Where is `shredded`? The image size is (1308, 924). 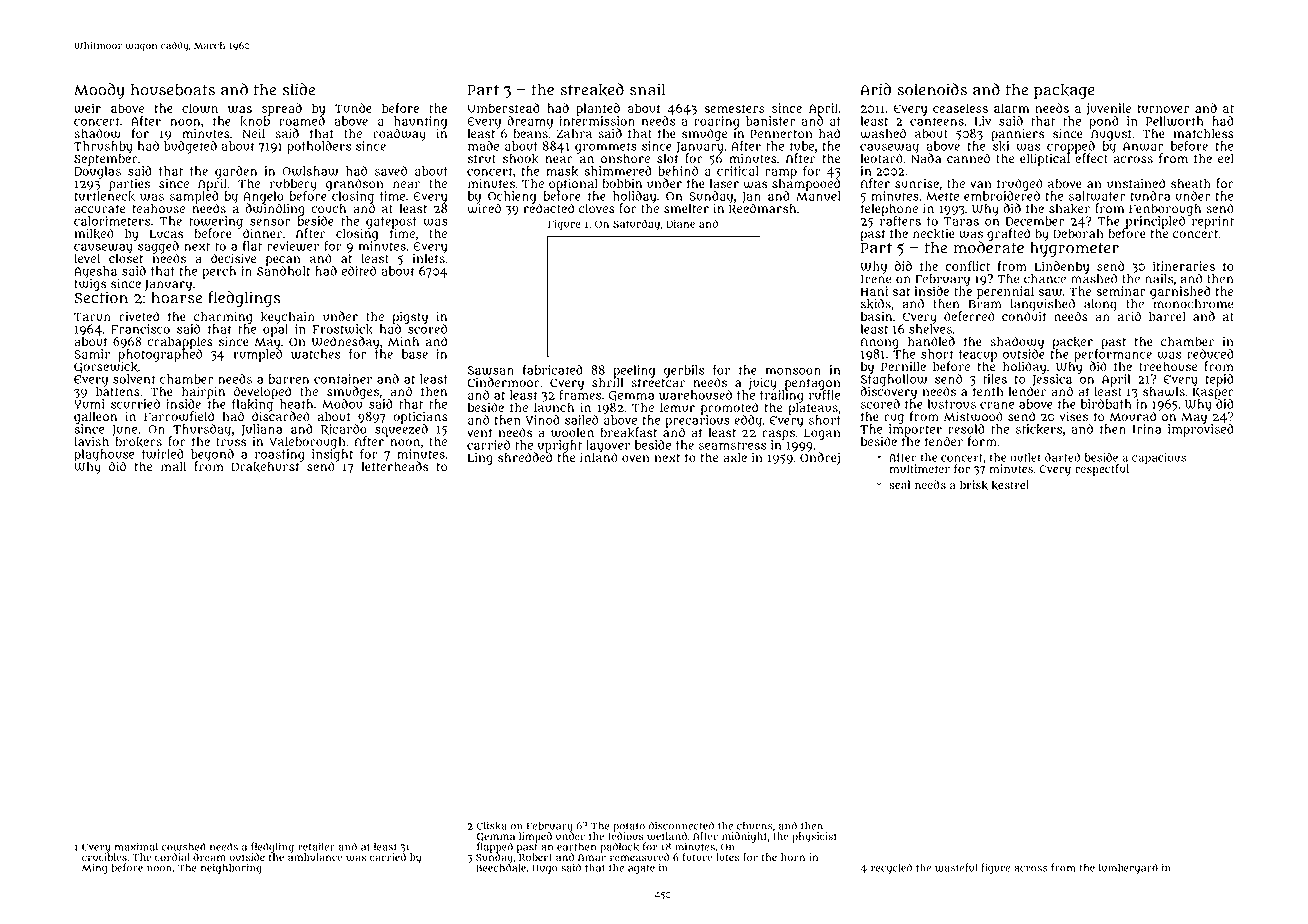
shredded is located at coordinates (525, 457).
